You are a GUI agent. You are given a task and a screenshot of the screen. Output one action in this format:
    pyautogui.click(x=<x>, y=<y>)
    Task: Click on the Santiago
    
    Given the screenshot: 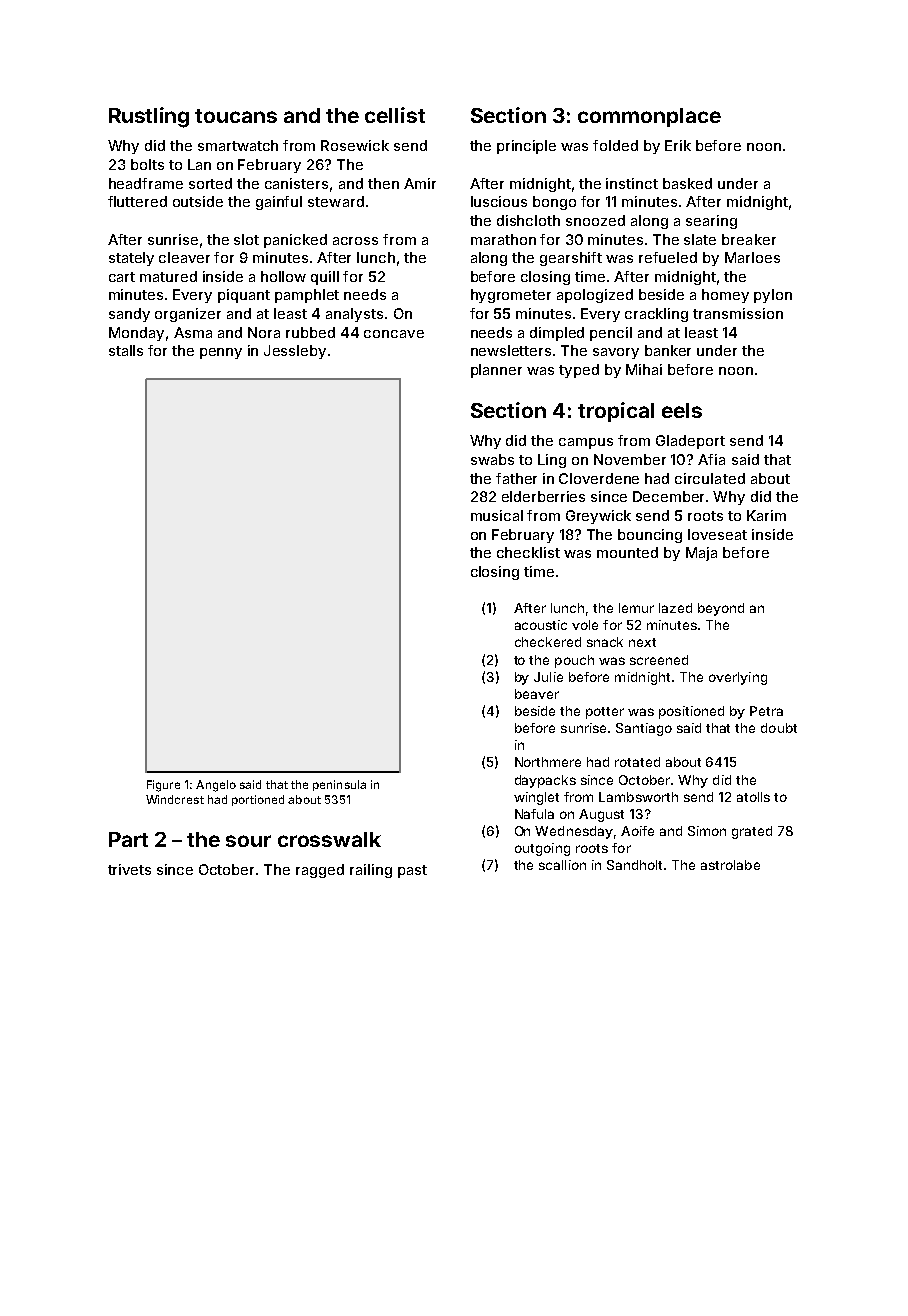 What is the action you would take?
    pyautogui.click(x=644, y=729)
